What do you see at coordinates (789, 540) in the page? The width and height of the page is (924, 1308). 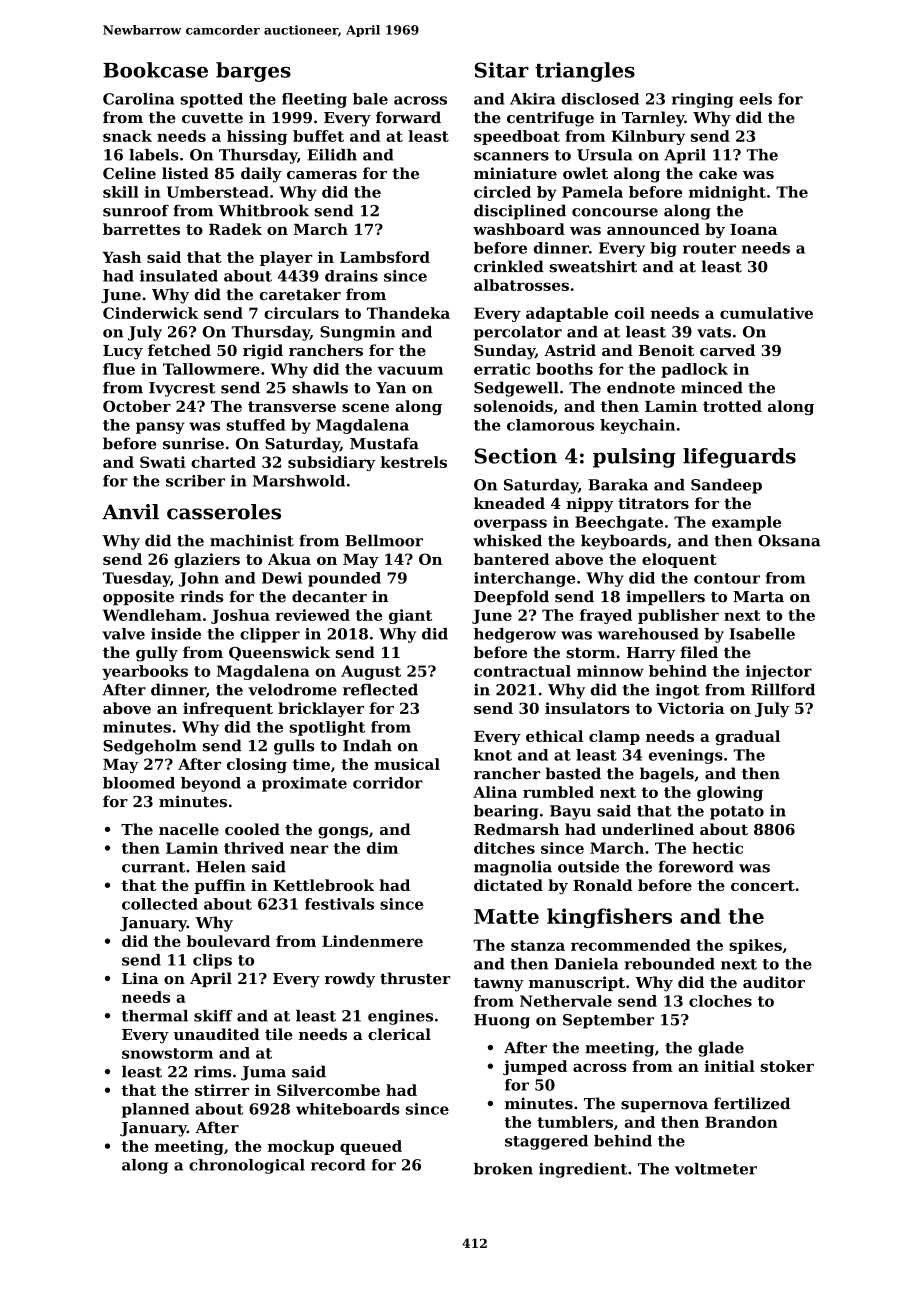 I see `Oksana` at bounding box center [789, 540].
